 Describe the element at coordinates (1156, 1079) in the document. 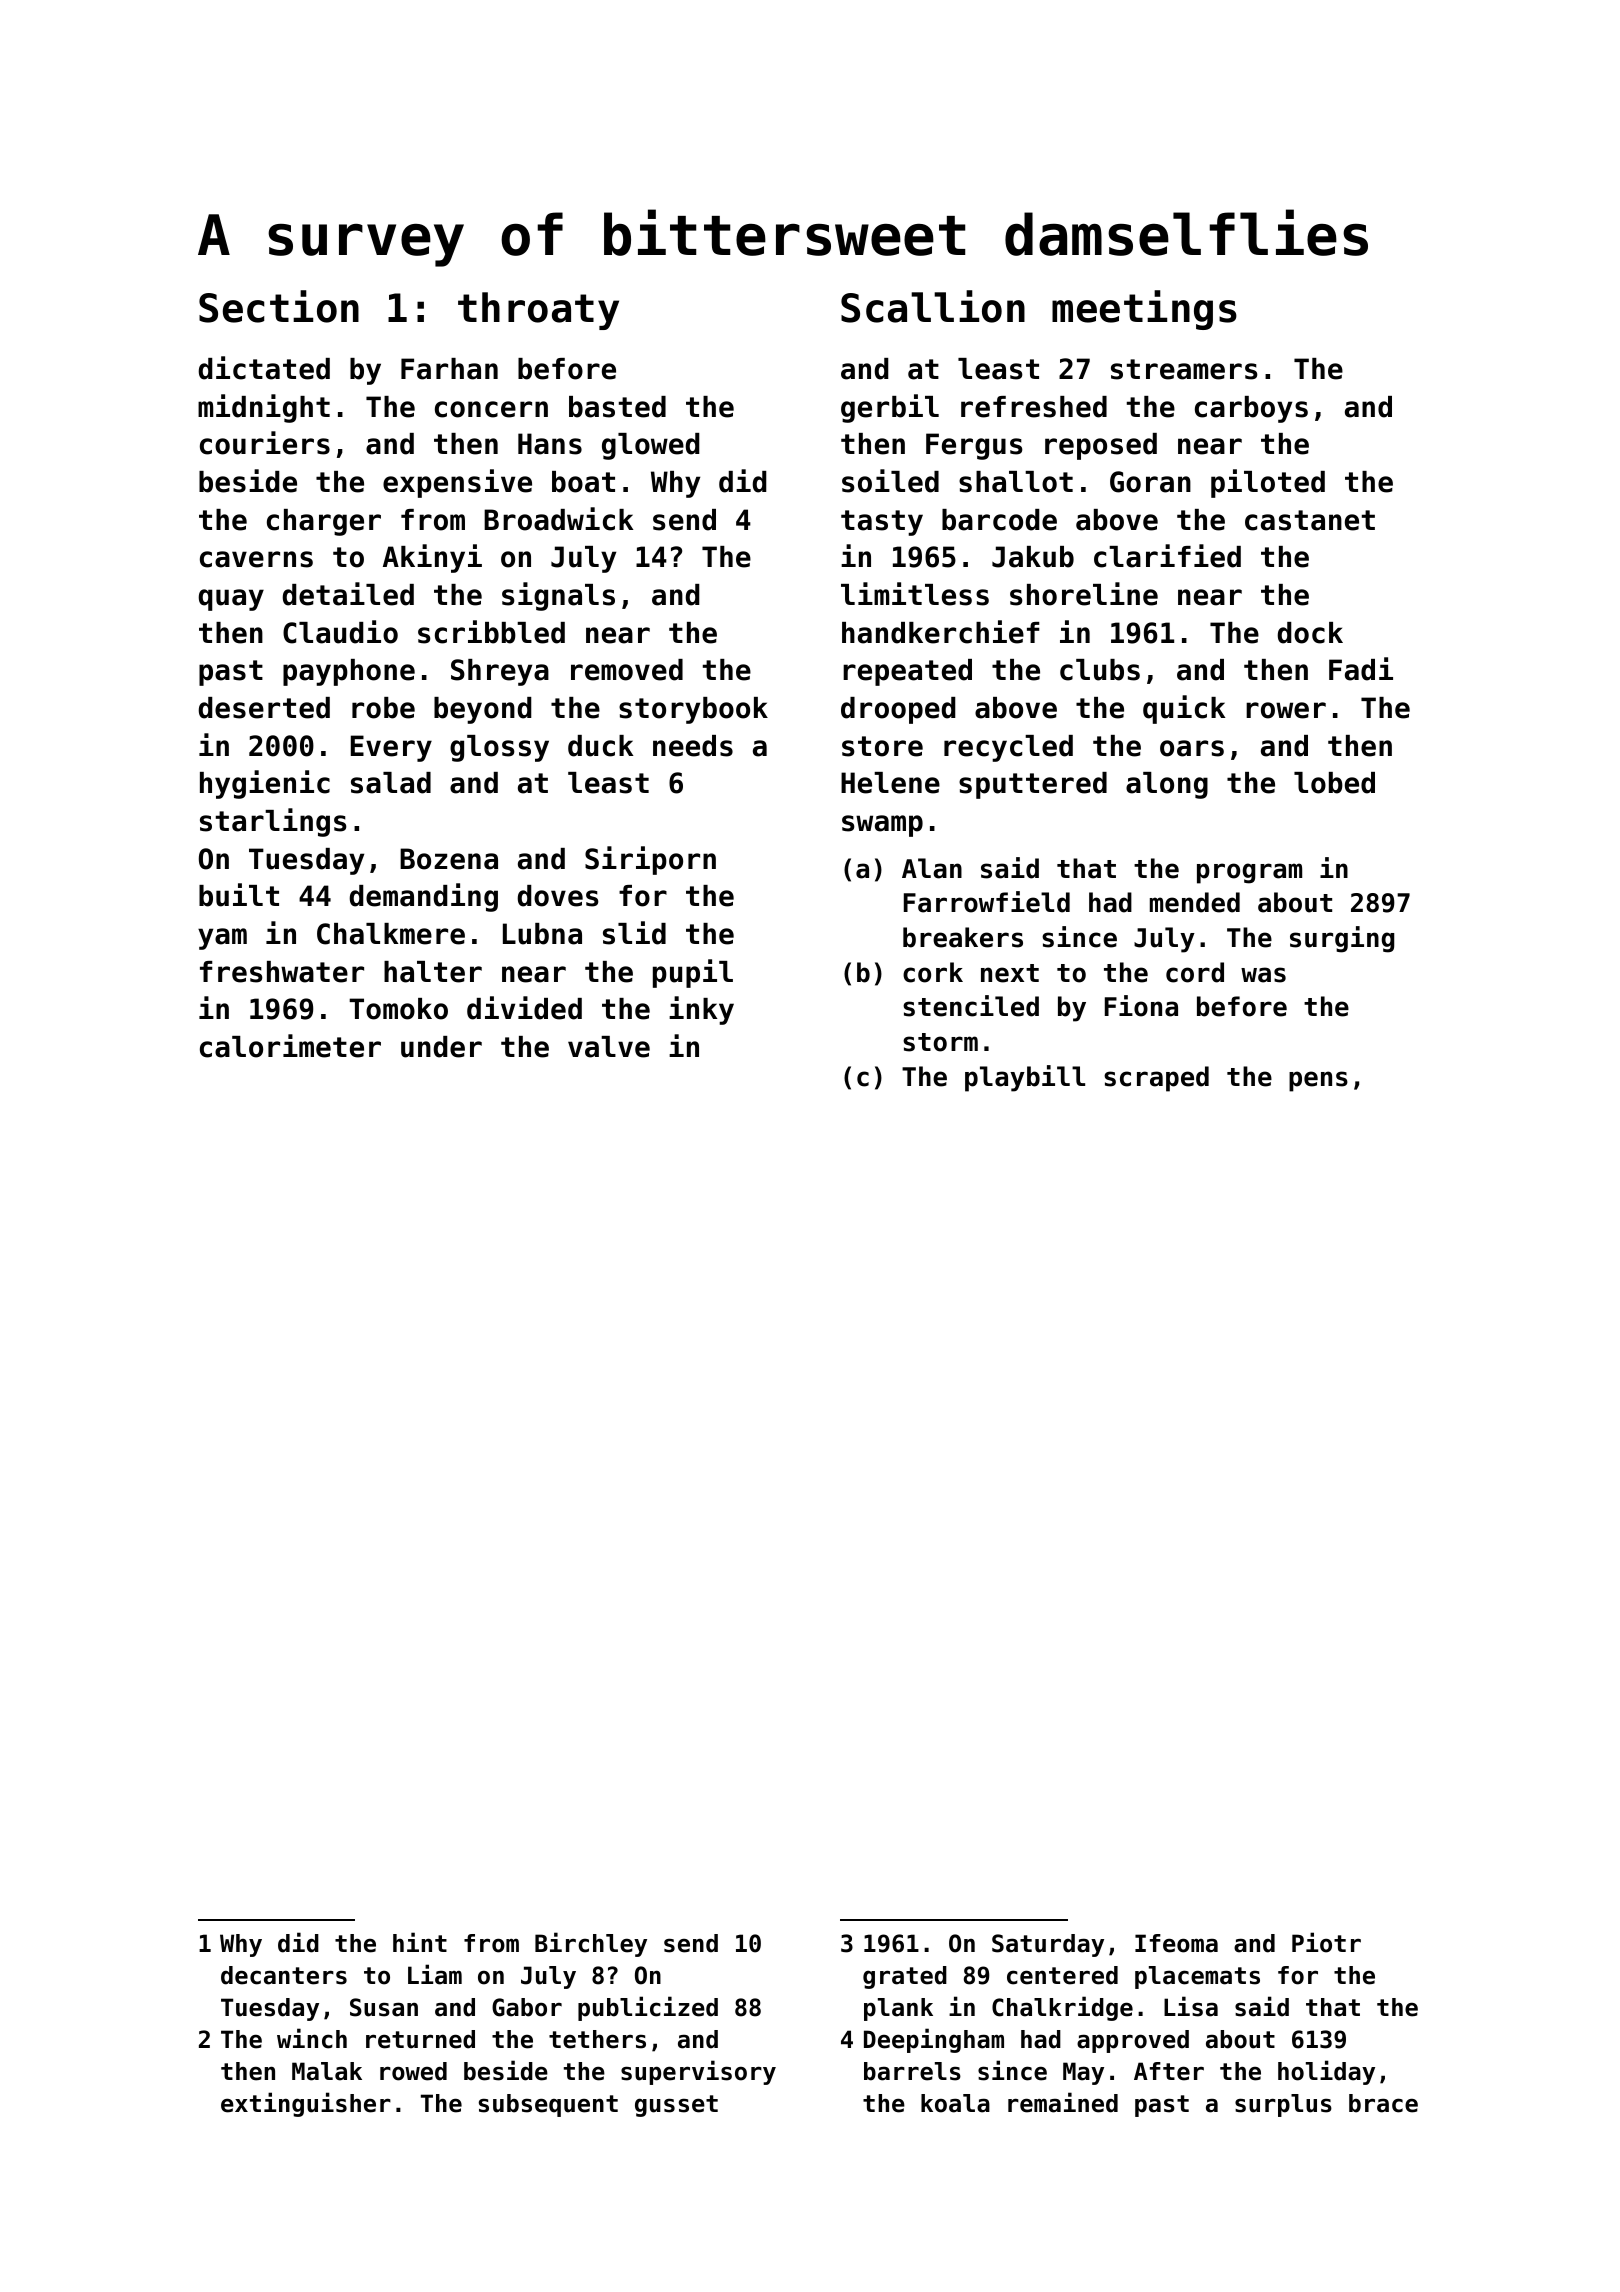

I see `scraped` at that location.
